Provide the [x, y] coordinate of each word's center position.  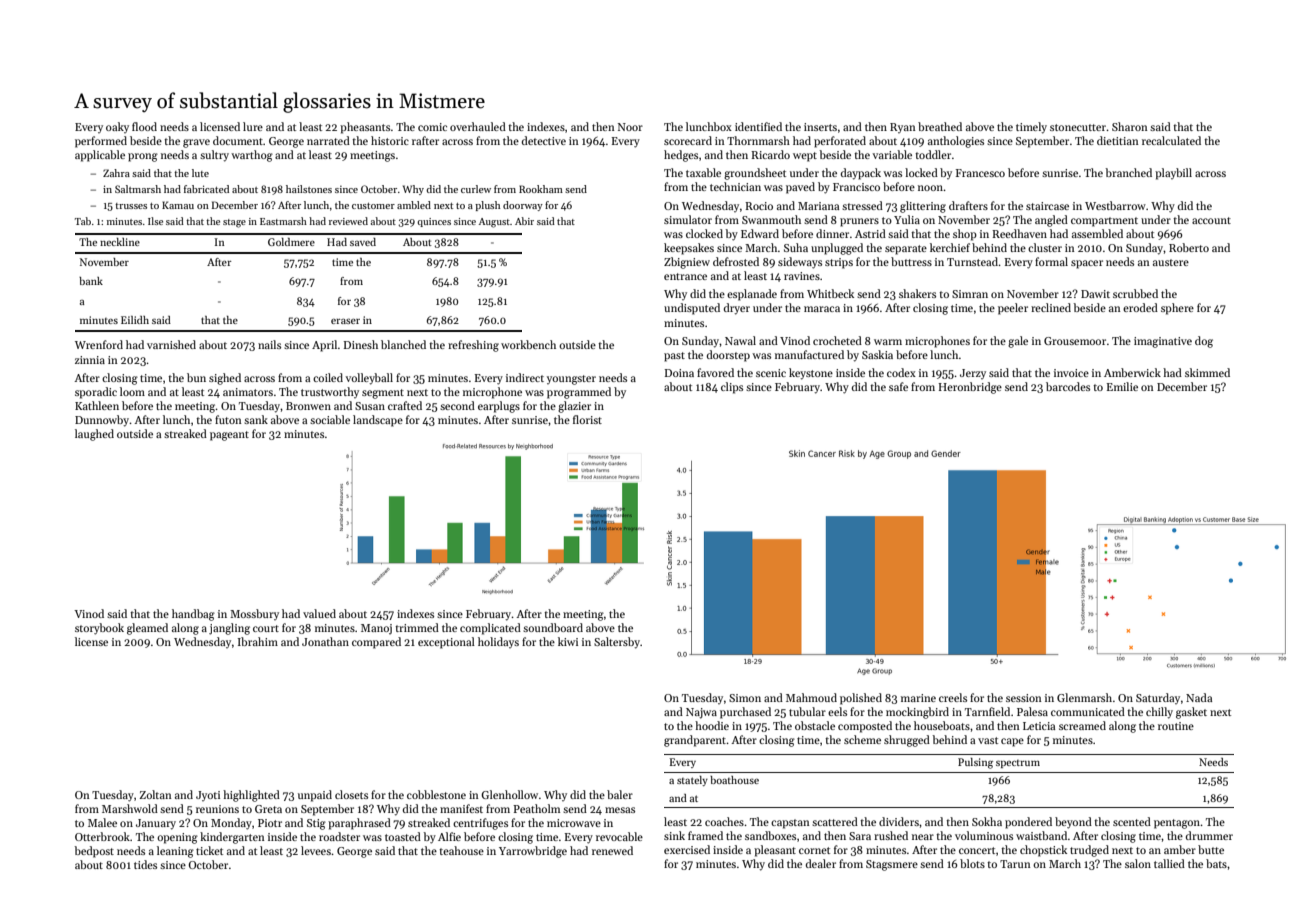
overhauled [478, 126]
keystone [811, 374]
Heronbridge [970, 388]
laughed [94, 435]
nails [269, 344]
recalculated [1171, 140]
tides [145, 864]
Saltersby [617, 643]
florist [587, 419]
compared [376, 643]
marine [918, 698]
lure [253, 126]
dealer [821, 863]
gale [1018, 342]
